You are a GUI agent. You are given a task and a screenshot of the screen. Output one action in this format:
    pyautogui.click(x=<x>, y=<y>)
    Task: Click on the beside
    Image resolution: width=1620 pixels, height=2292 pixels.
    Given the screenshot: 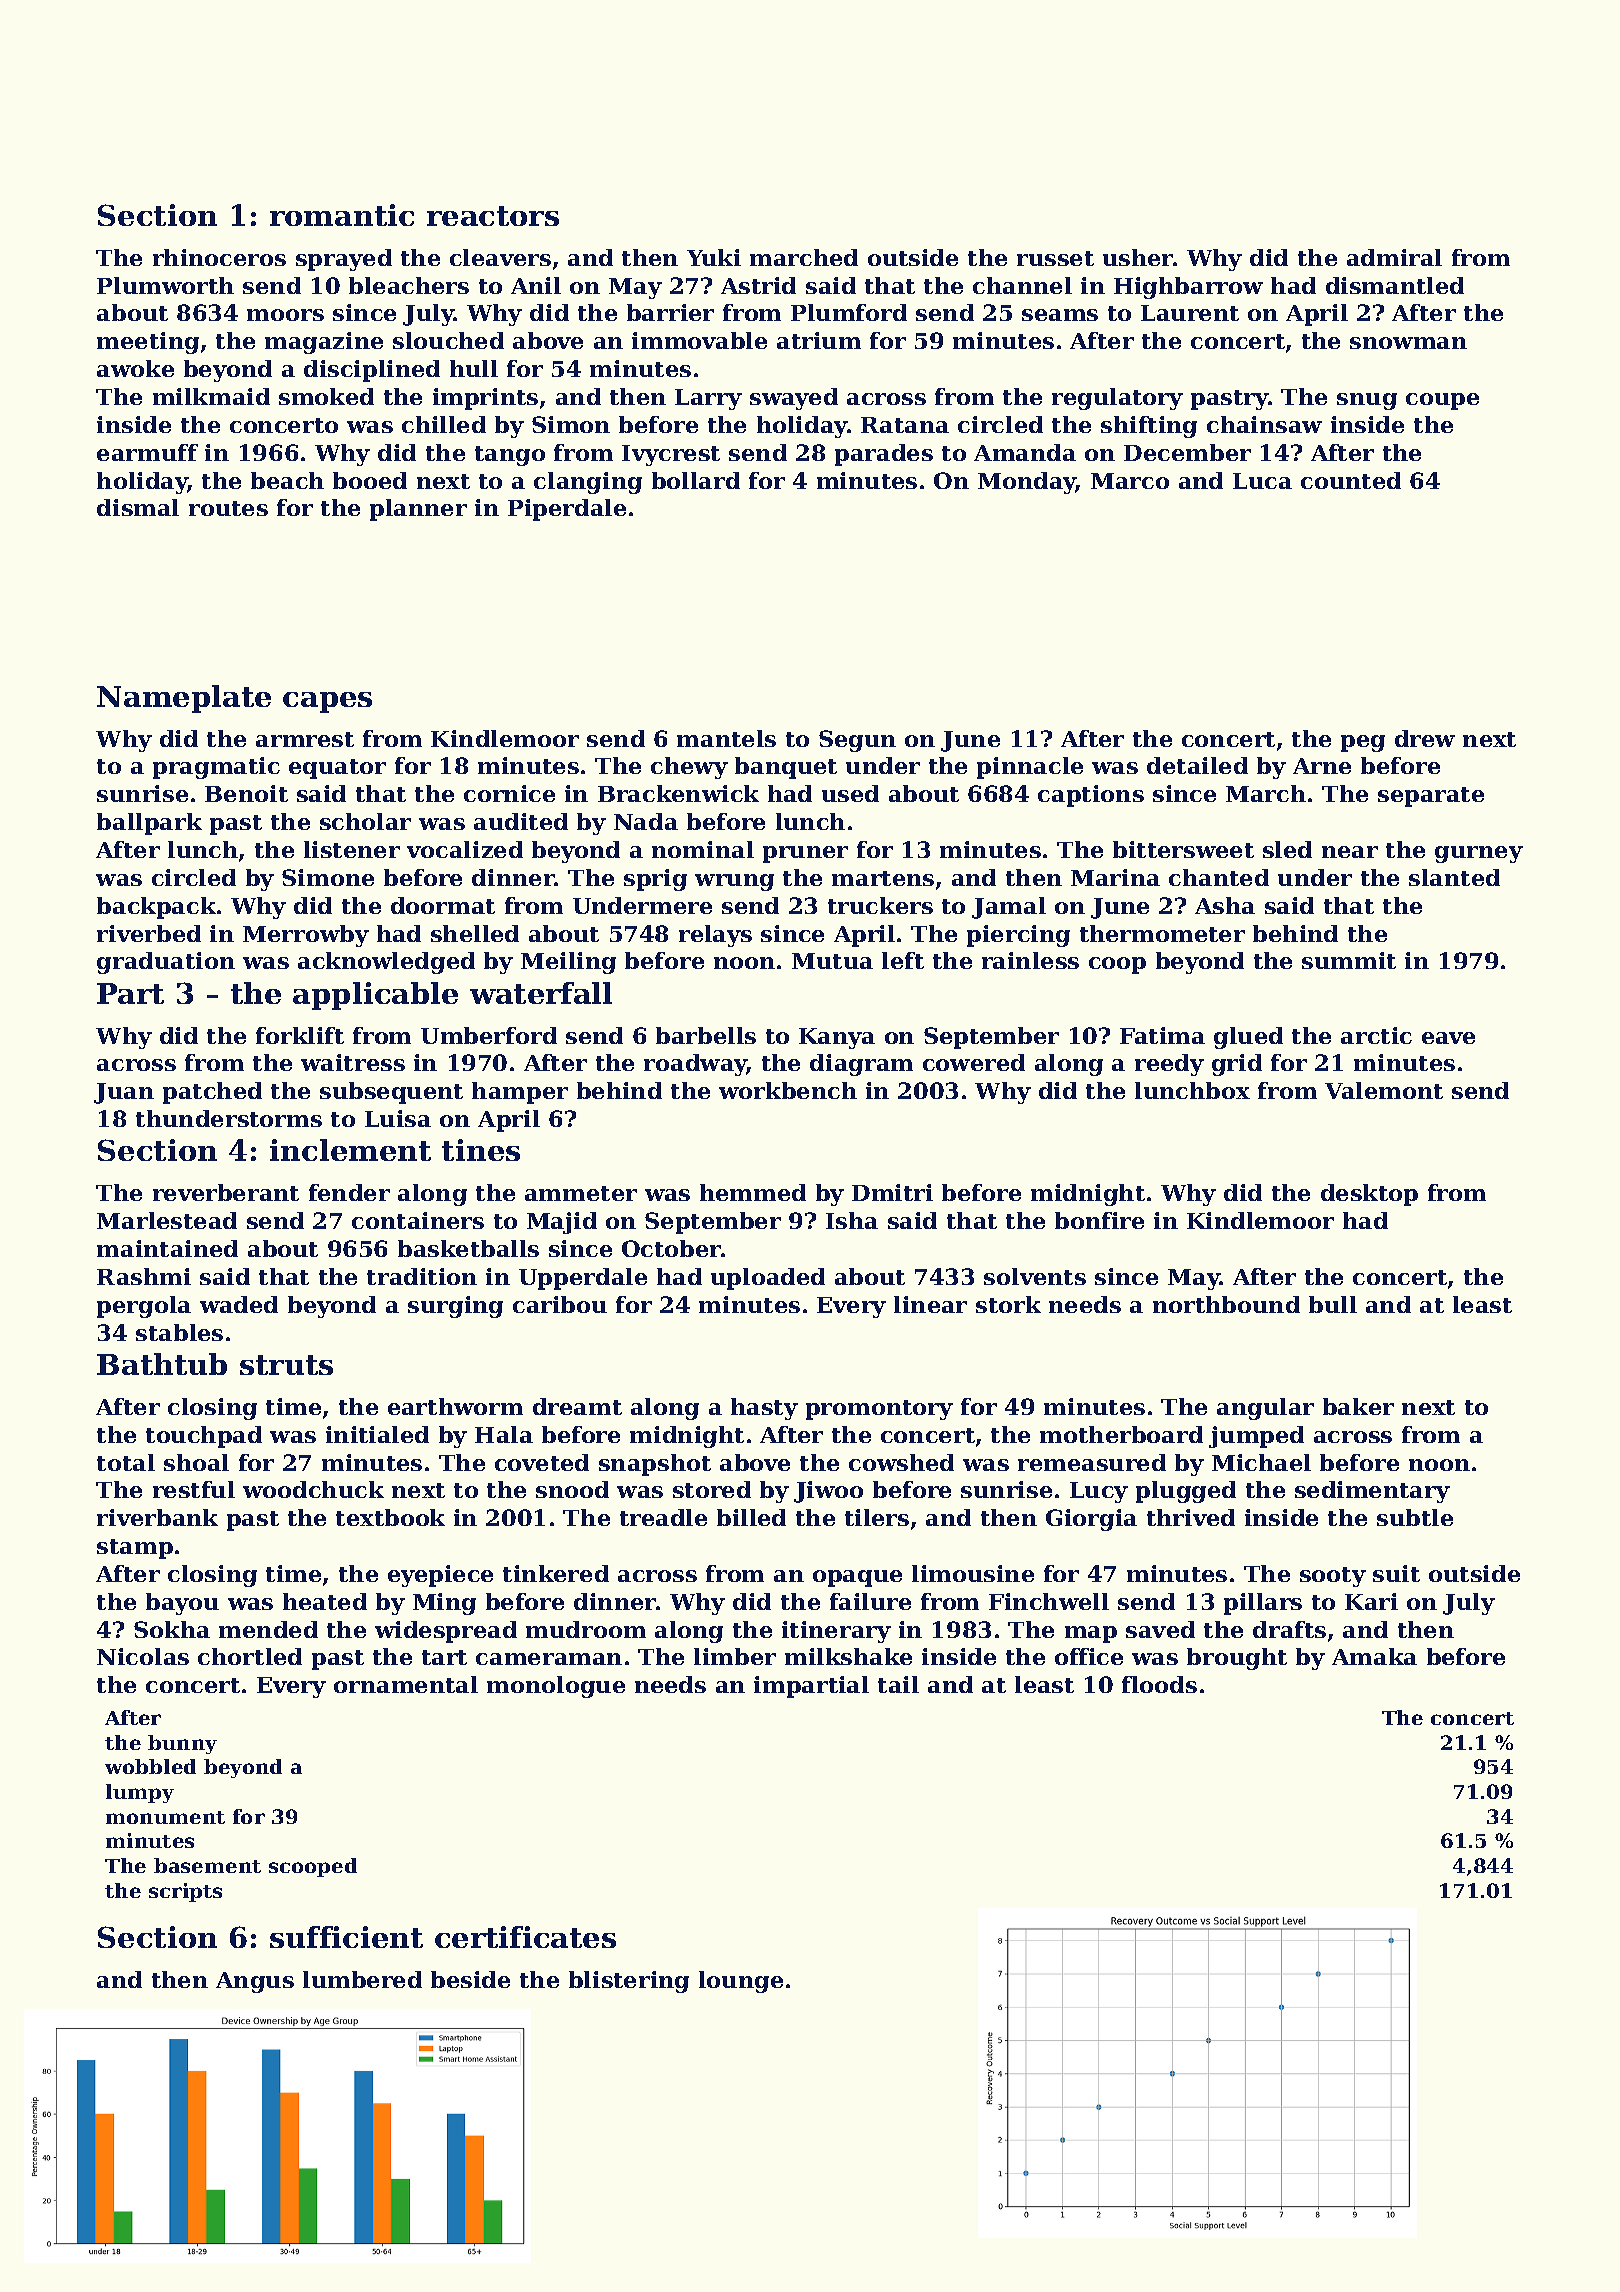 What is the action you would take?
    pyautogui.click(x=470, y=1979)
